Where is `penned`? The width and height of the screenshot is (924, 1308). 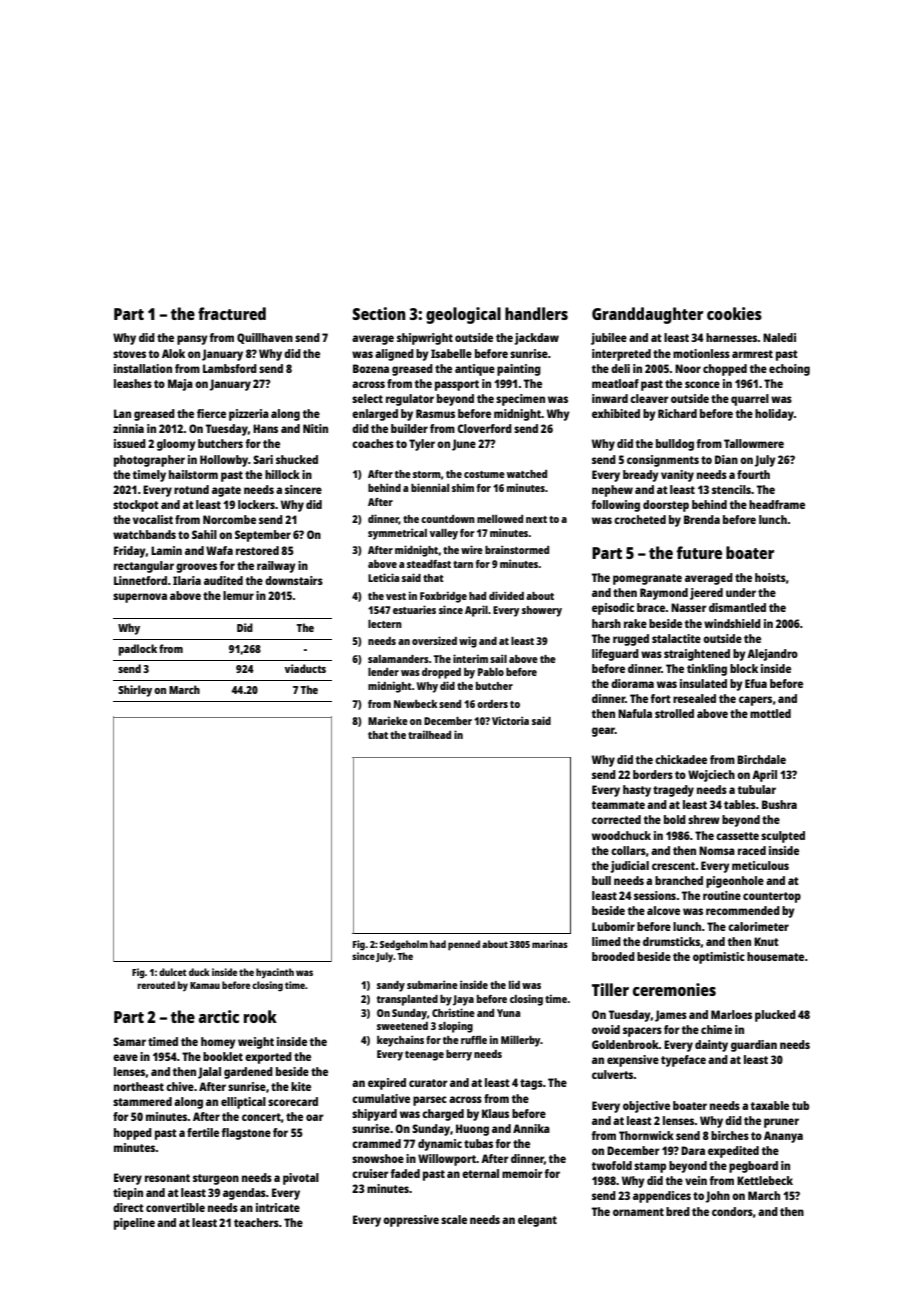
penned is located at coordinates (464, 945).
